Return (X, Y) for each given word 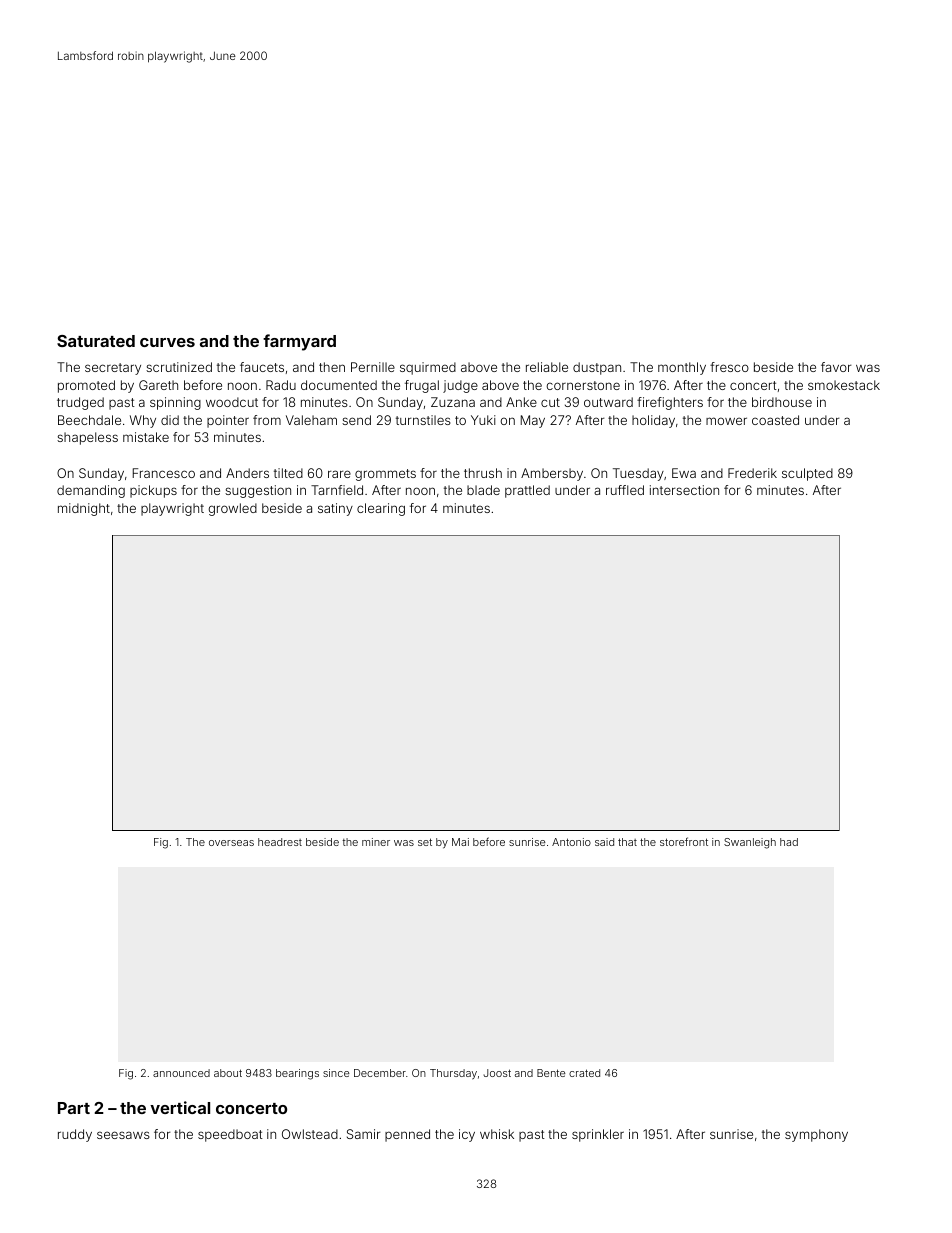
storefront (684, 841)
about (228, 1073)
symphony (816, 1135)
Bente (551, 1073)
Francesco (164, 473)
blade (483, 490)
